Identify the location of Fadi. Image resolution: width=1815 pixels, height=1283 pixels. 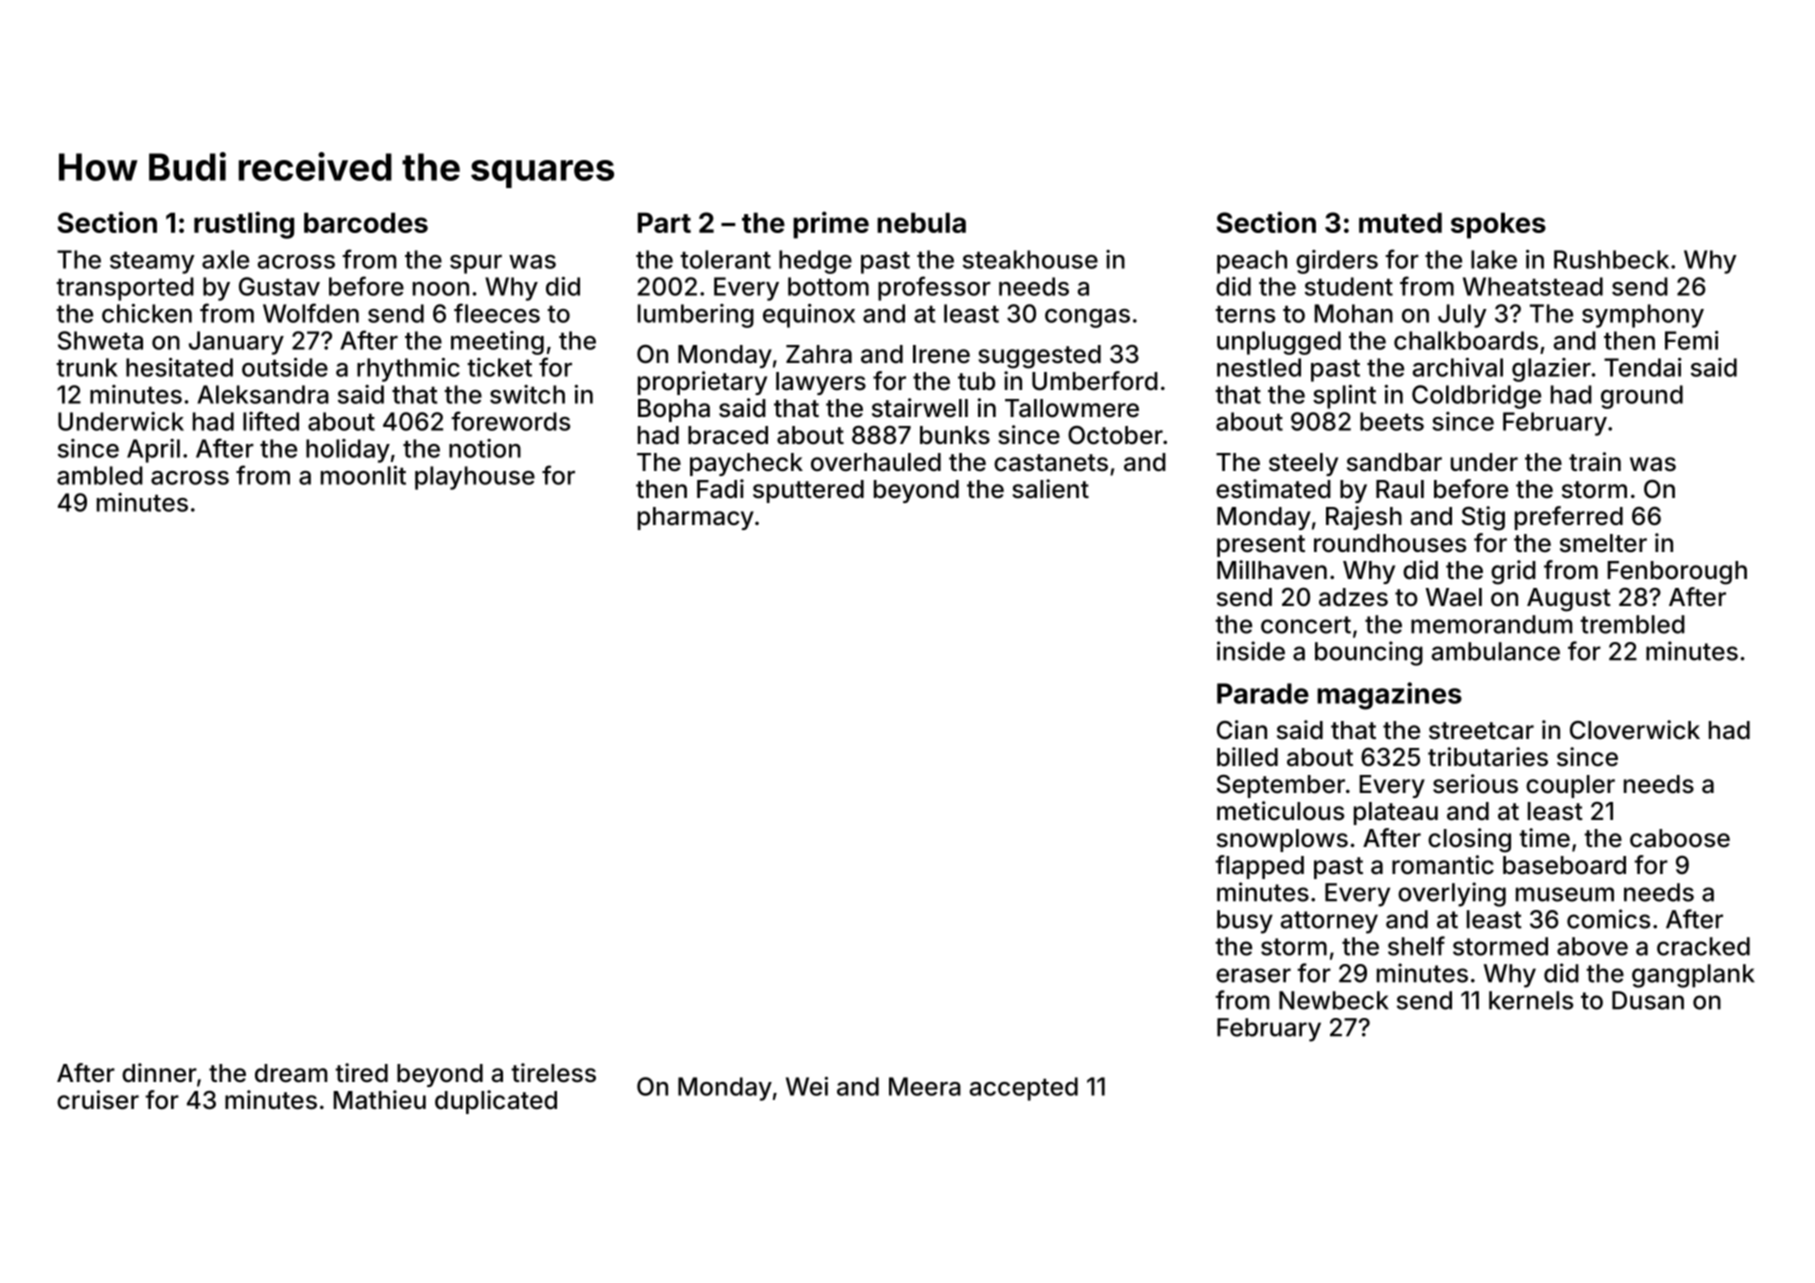
(720, 489).
